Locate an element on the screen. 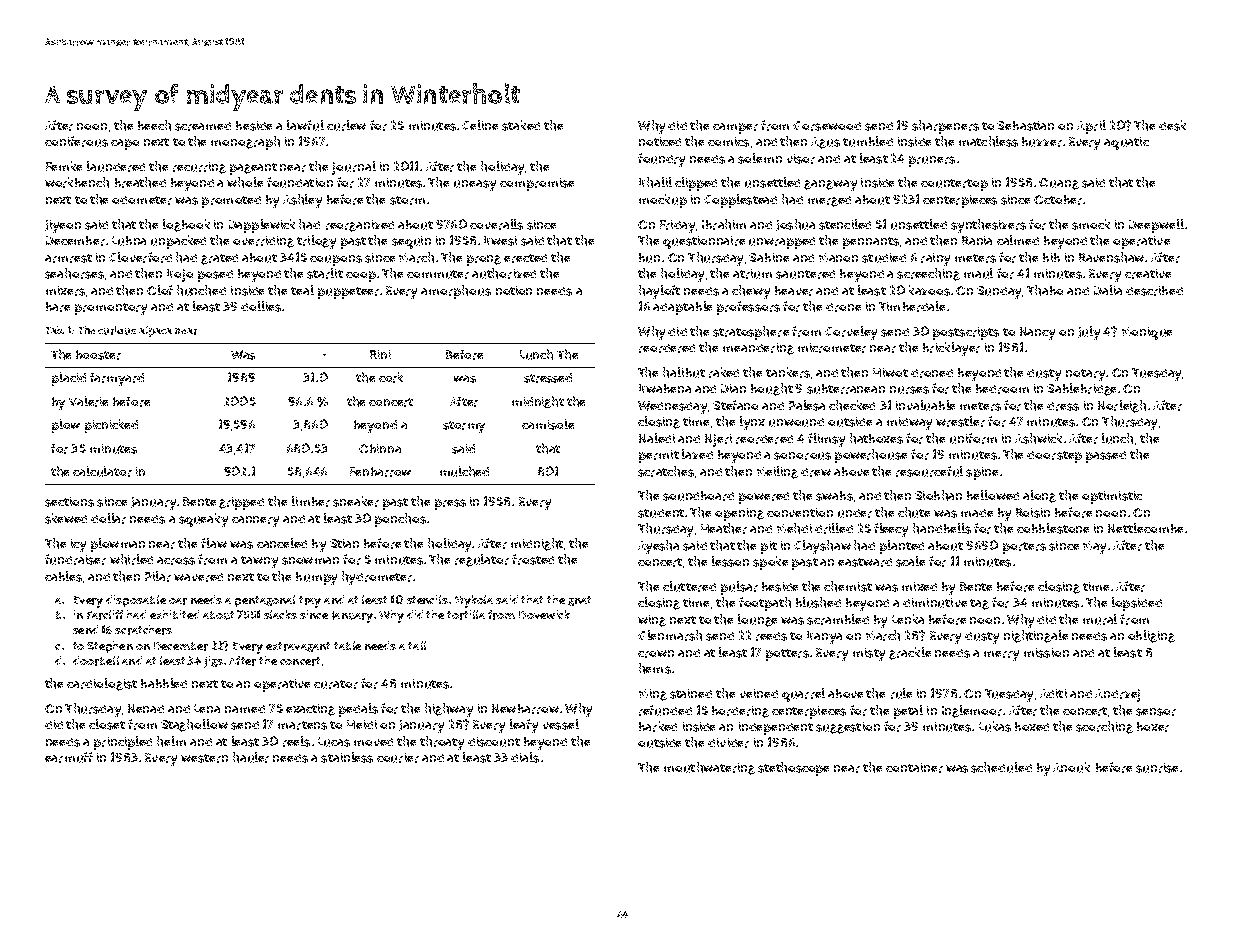  veined is located at coordinates (759, 693).
